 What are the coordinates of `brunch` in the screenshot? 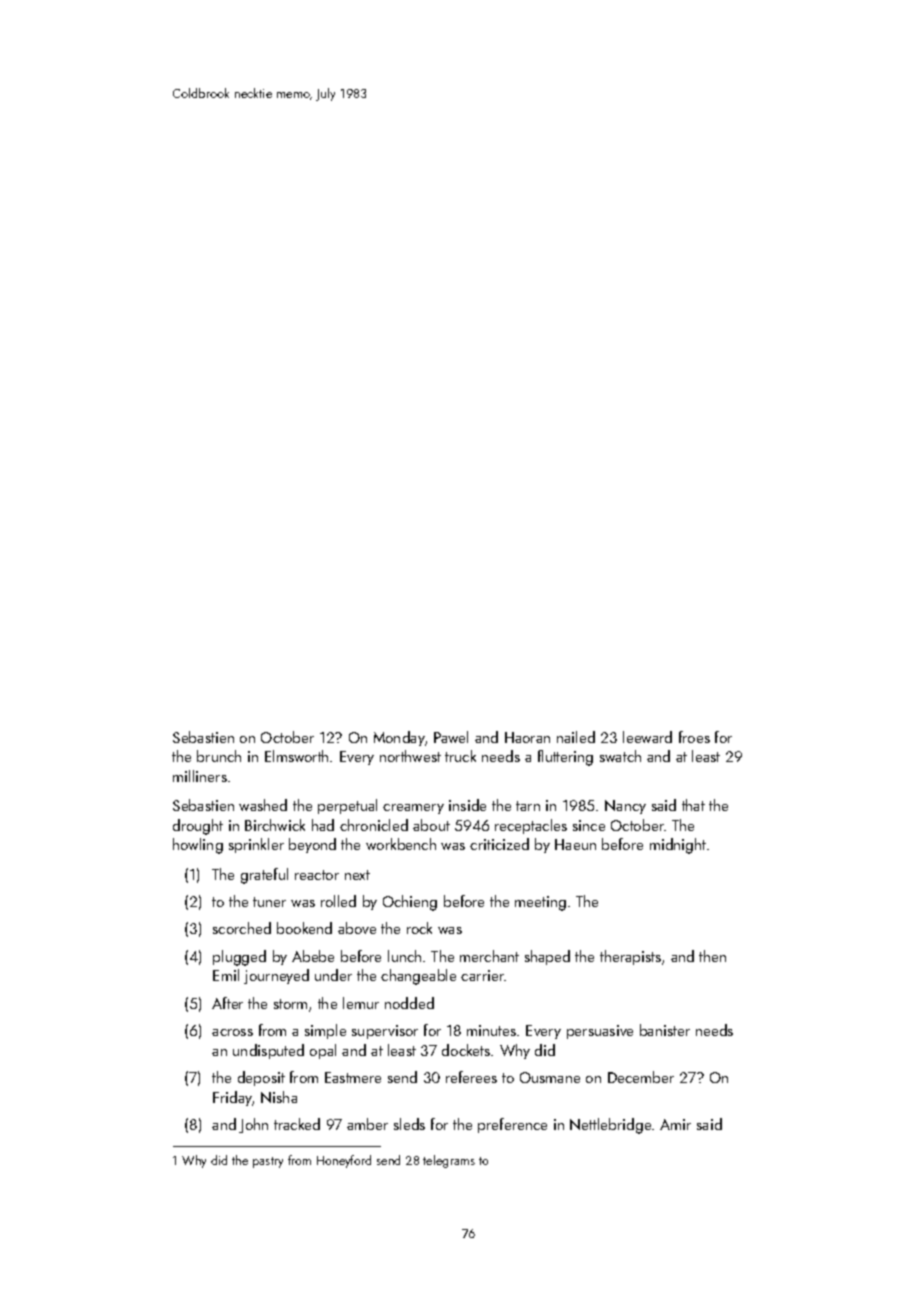 It's located at (219, 756).
